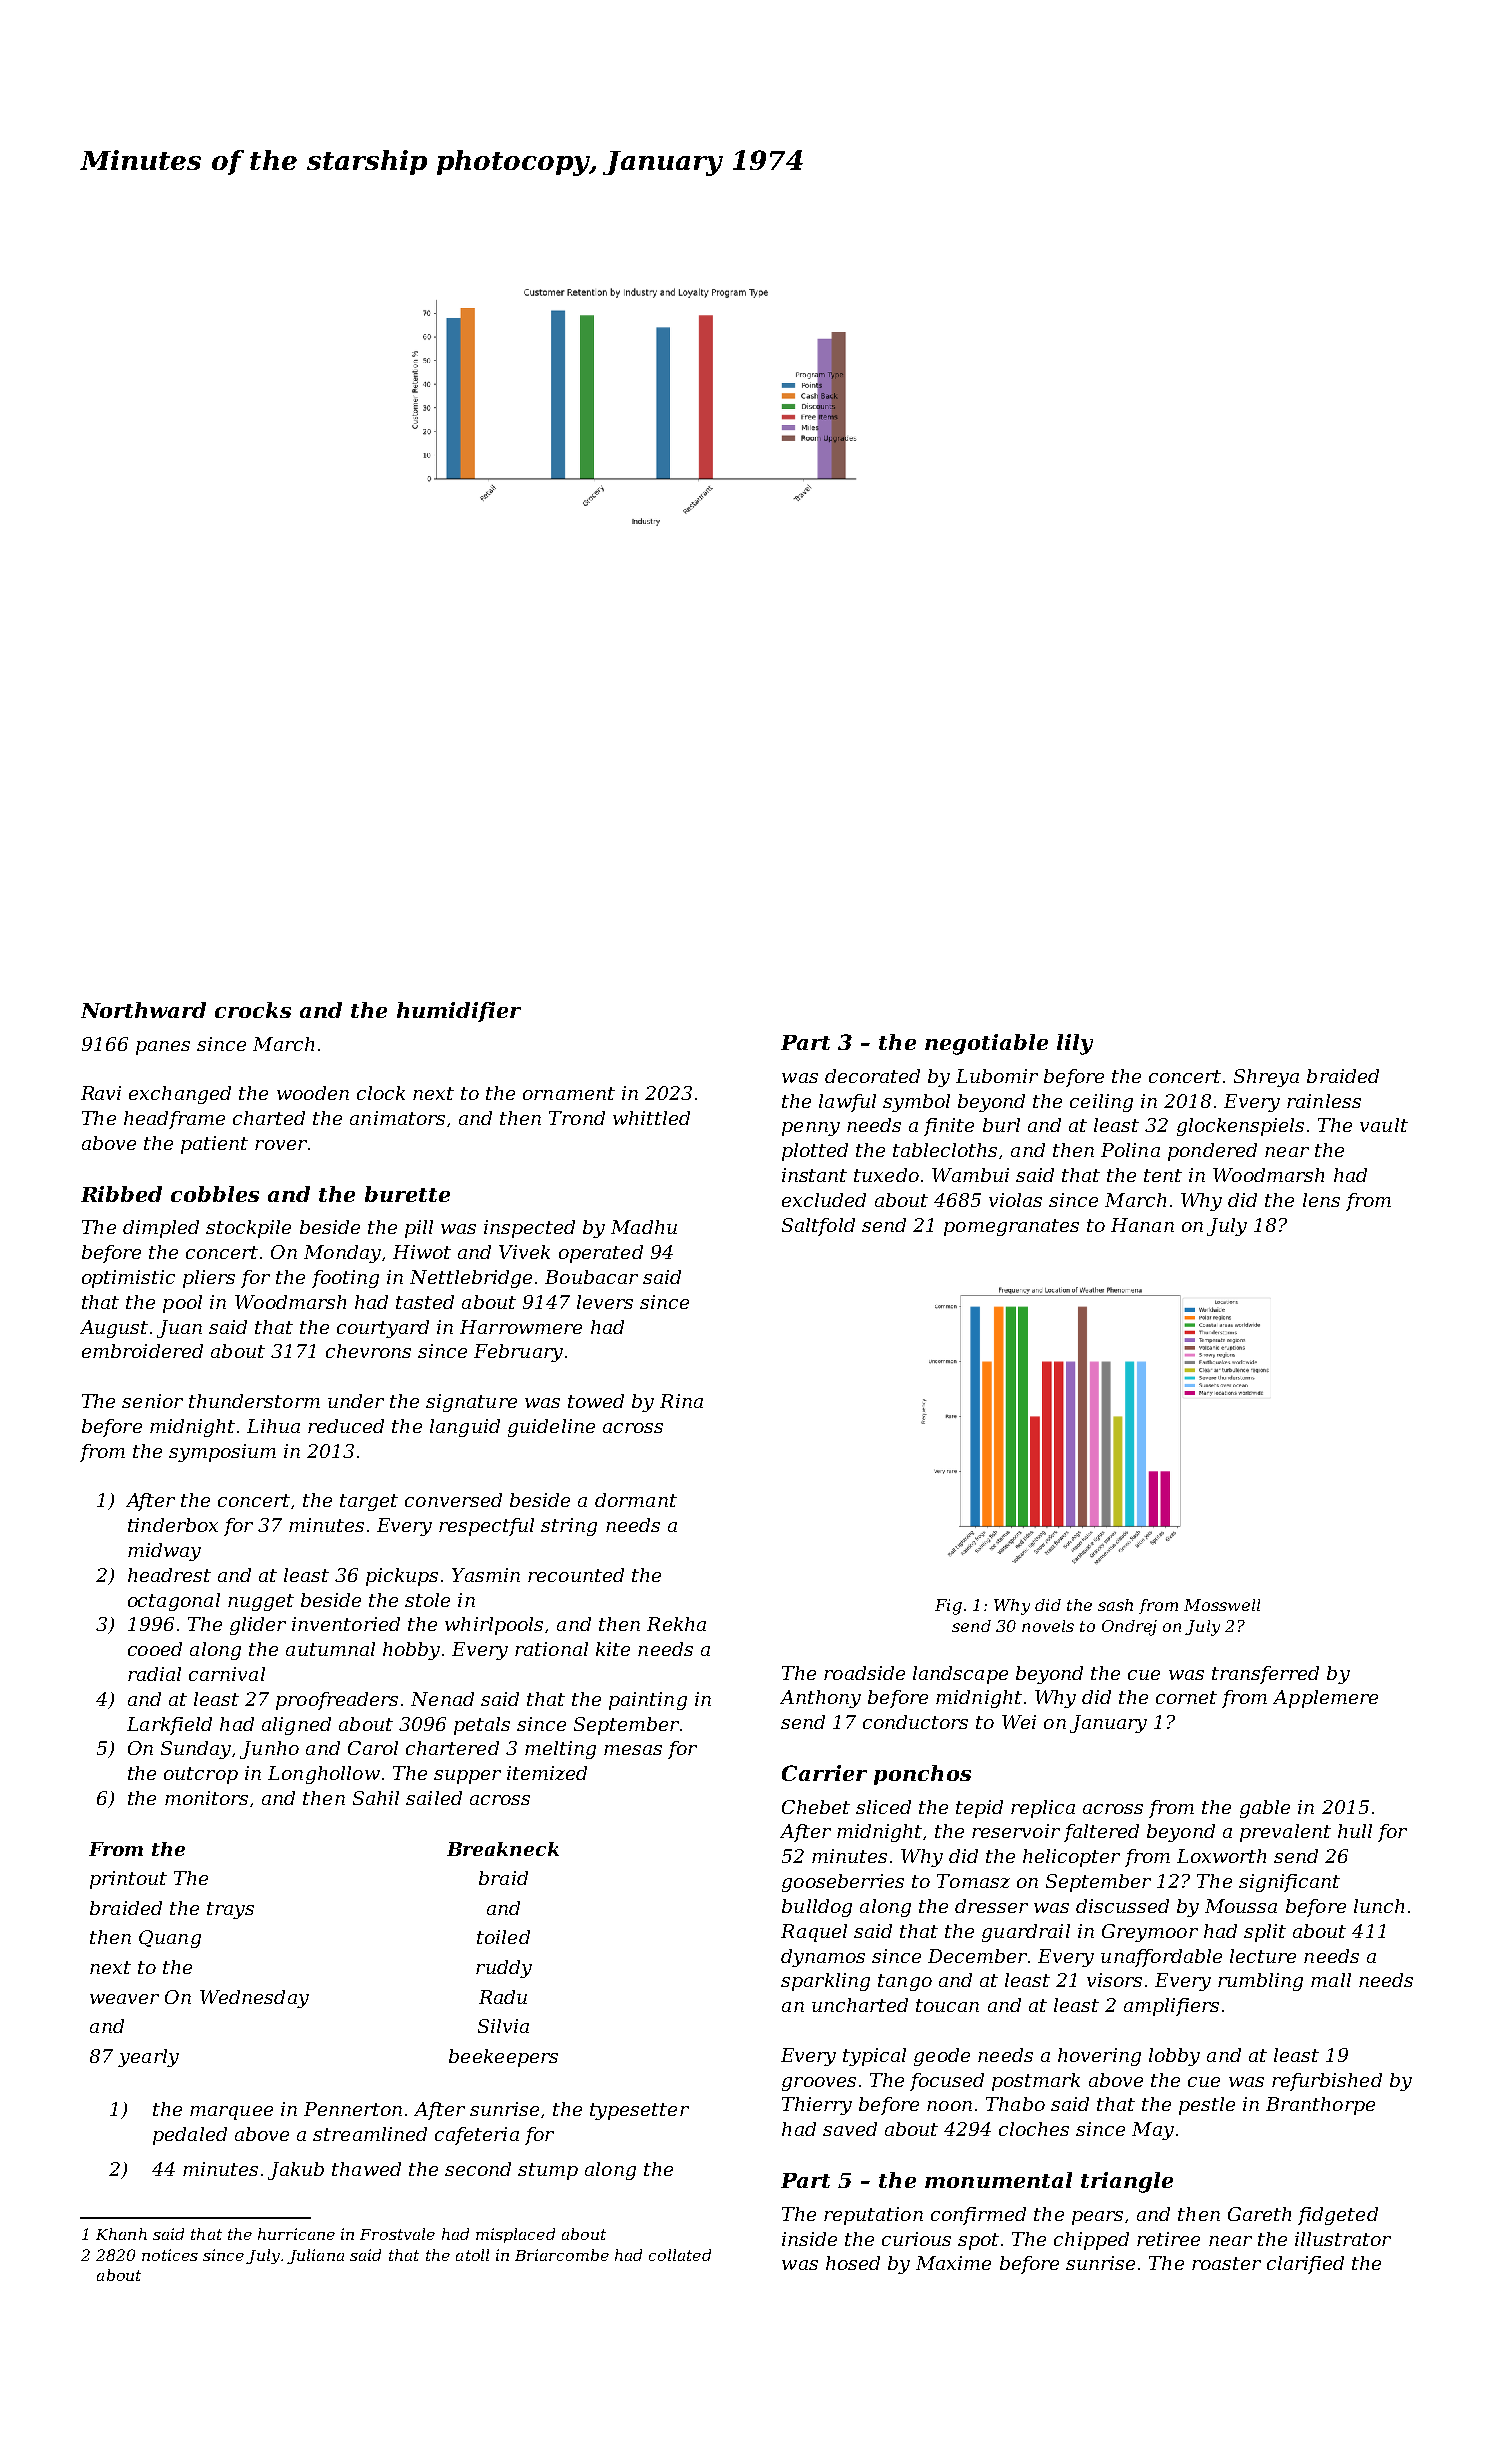 This screenshot has width=1496, height=2464. I want to click on amplifiers, so click(1171, 2007).
